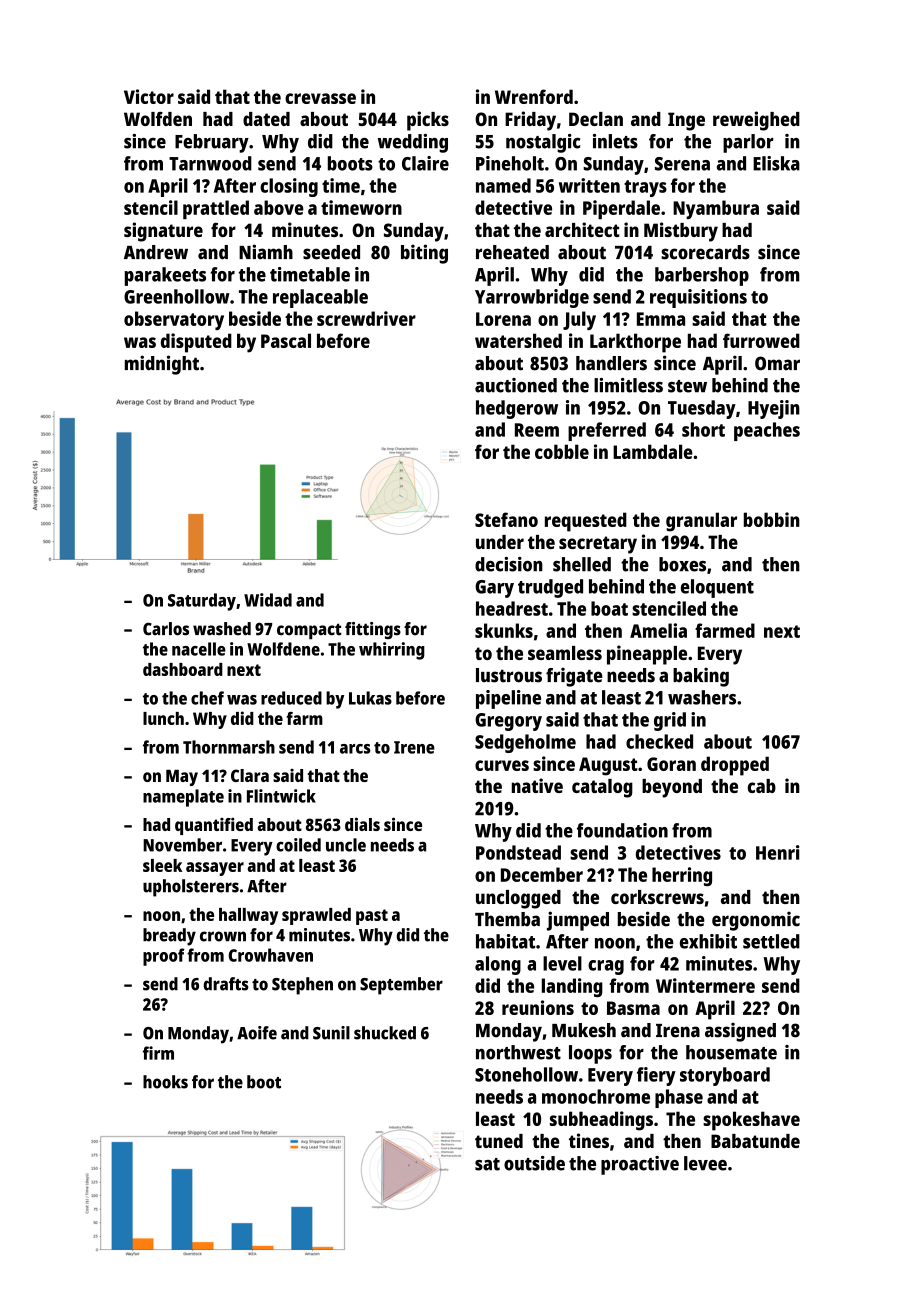  What do you see at coordinates (149, 96) in the page?
I see `Victor` at bounding box center [149, 96].
